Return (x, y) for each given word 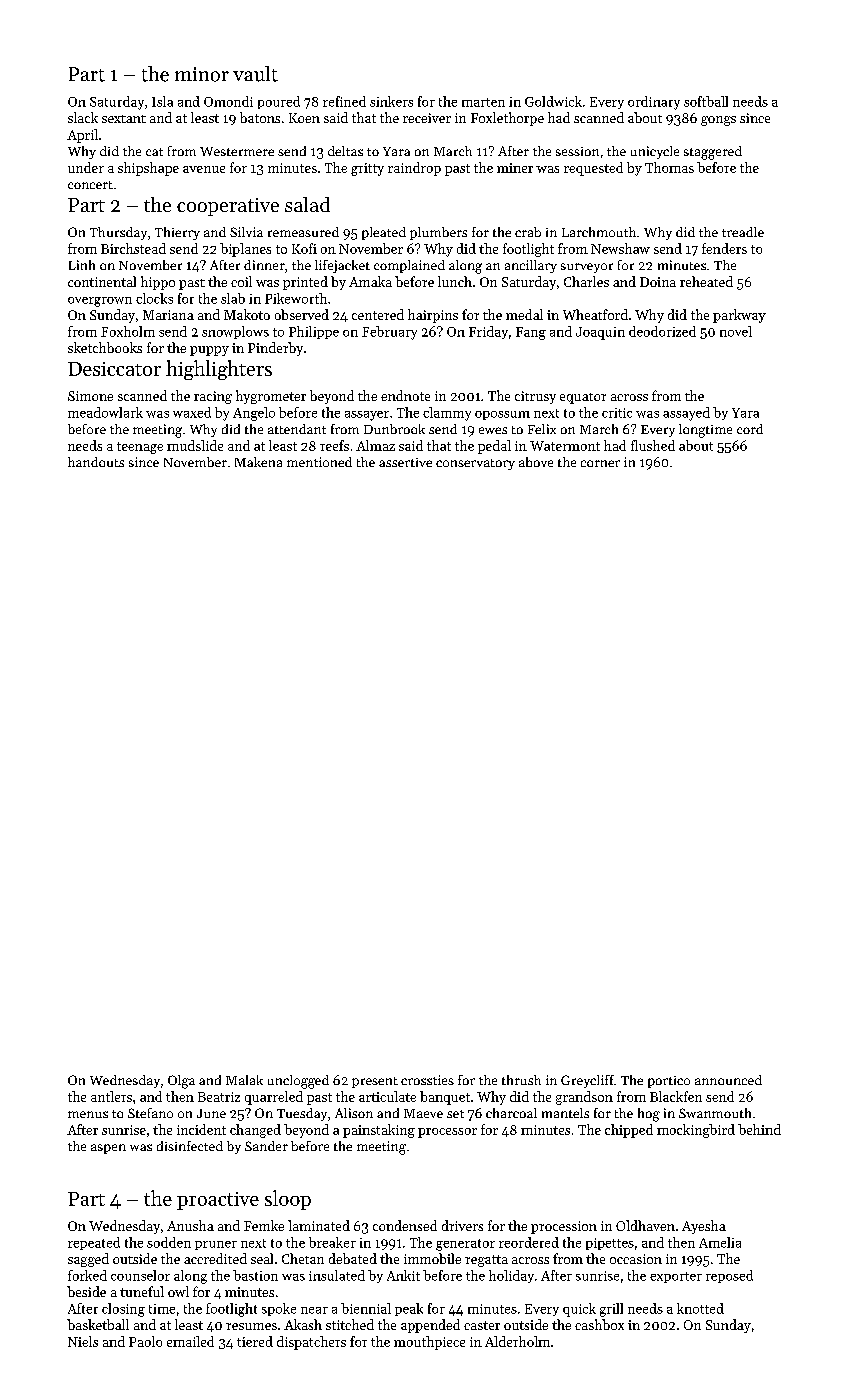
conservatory (475, 464)
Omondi (228, 101)
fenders (724, 248)
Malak (244, 1080)
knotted (700, 1308)
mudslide (195, 445)
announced (728, 1080)
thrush (521, 1080)
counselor (140, 1275)
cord (750, 429)
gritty (367, 169)
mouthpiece (429, 1343)
